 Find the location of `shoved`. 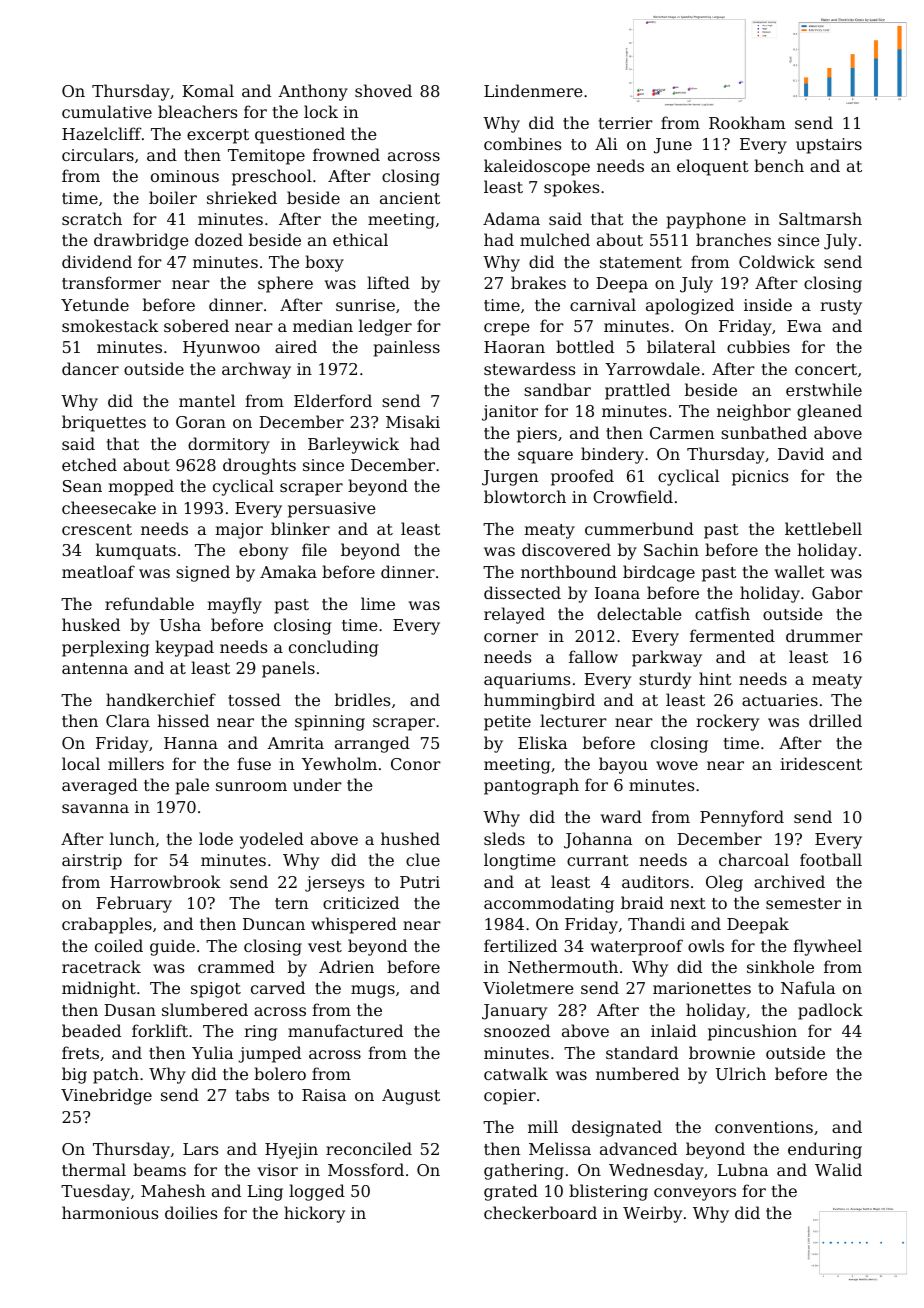

shoved is located at coordinates (383, 90).
